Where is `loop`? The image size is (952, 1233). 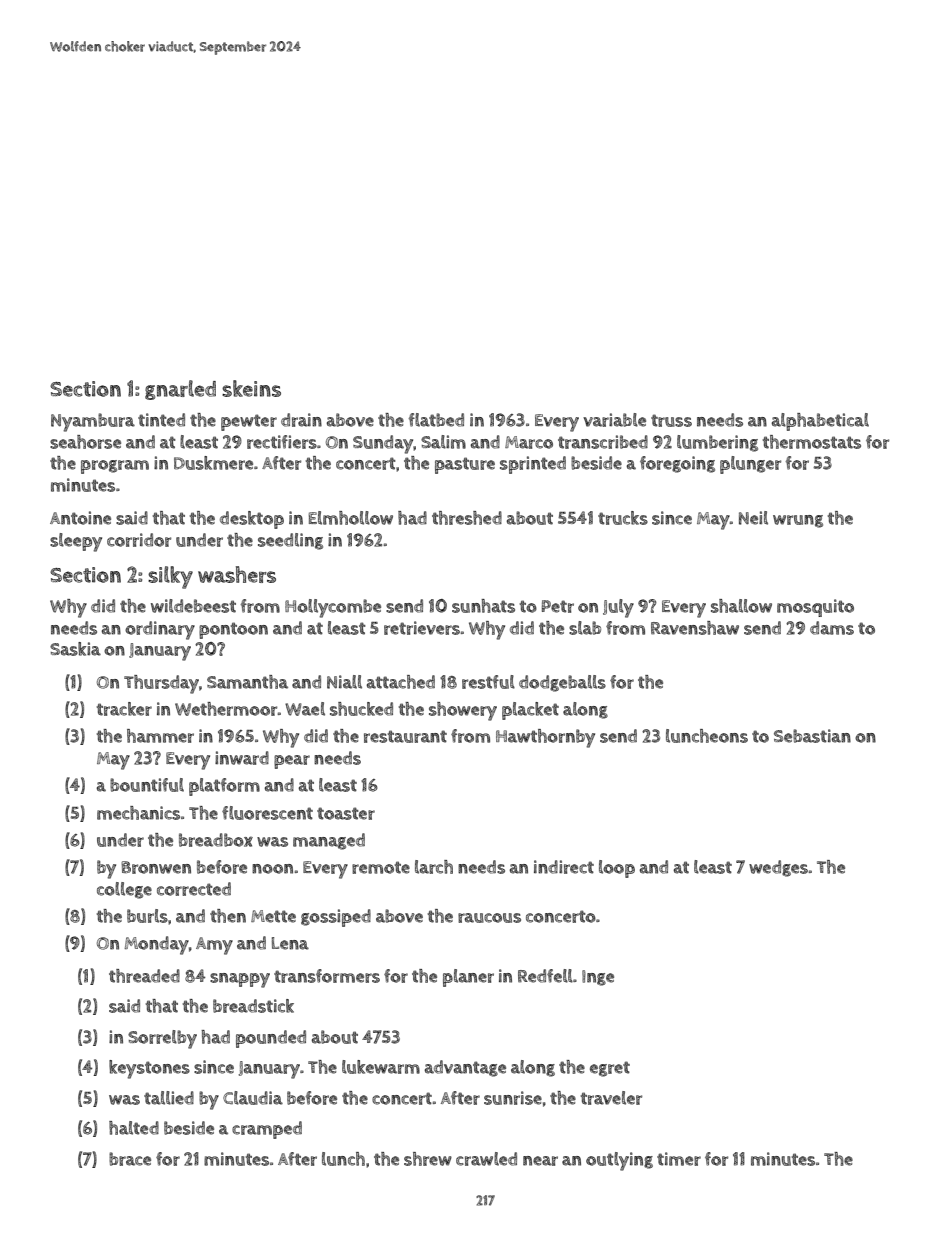 loop is located at coordinates (617, 869).
